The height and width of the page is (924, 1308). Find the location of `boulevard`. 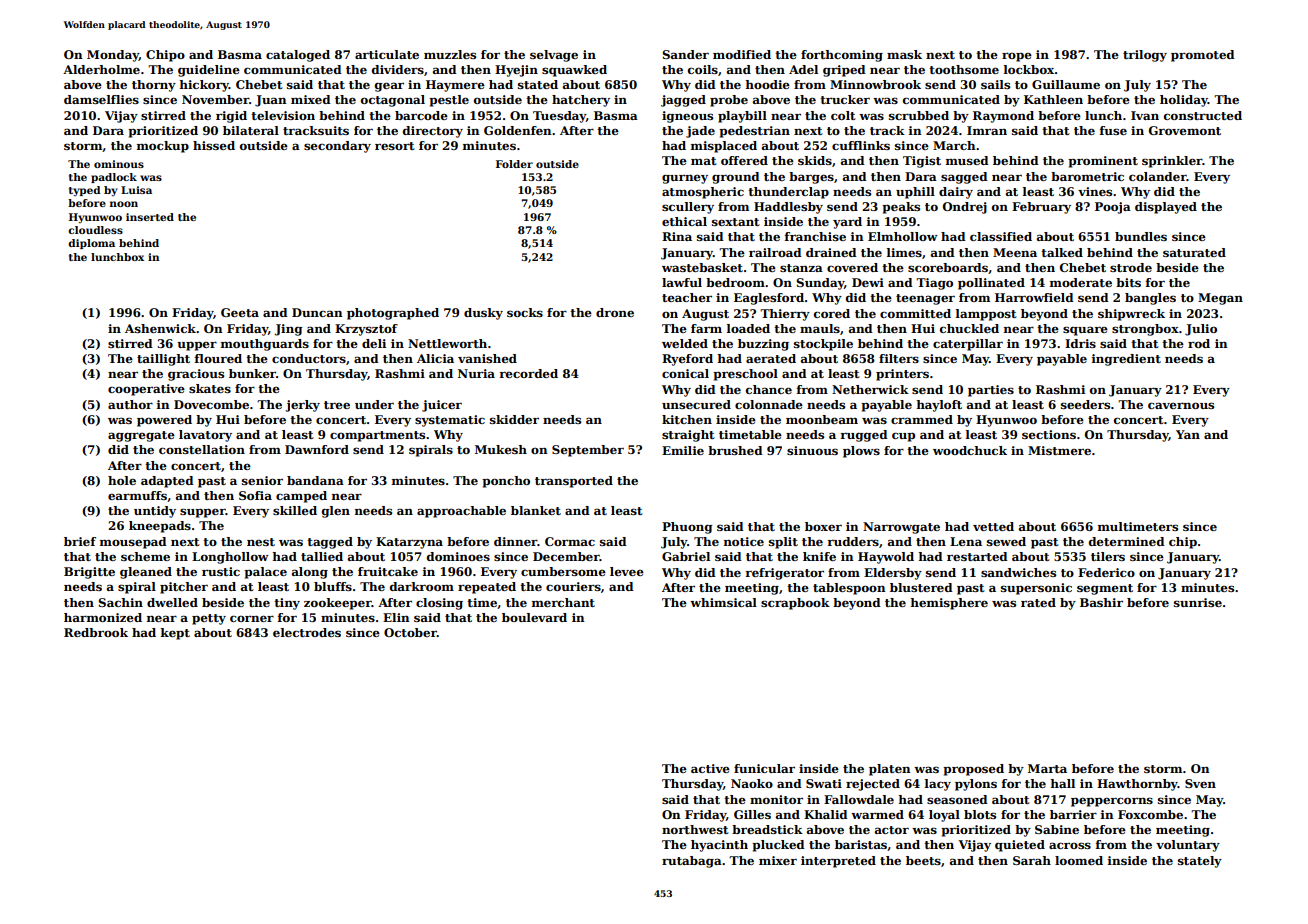

boulevard is located at coordinates (534, 617).
